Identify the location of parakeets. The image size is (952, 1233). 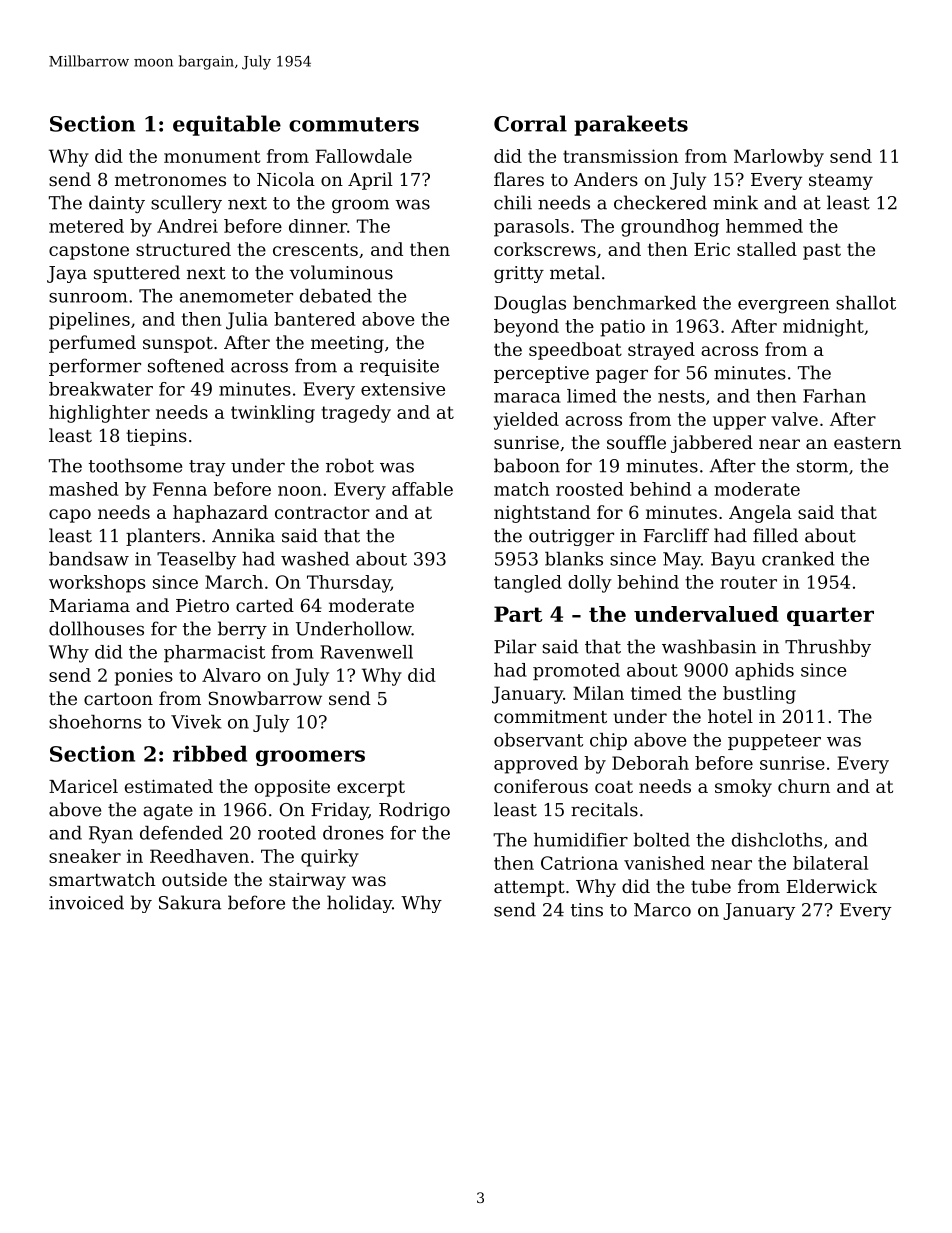
(631, 125).
